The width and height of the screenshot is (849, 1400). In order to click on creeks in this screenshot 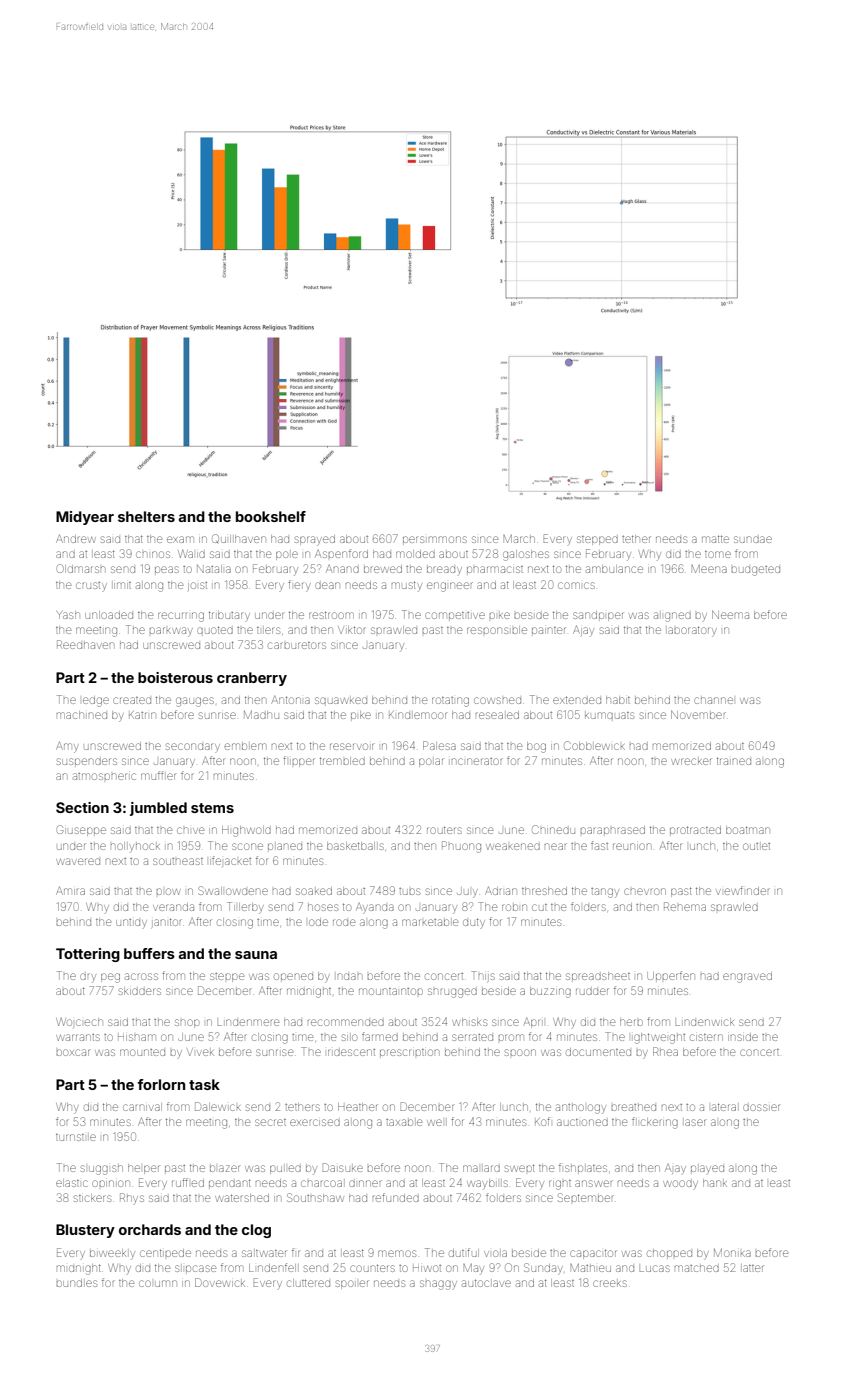, I will do `click(610, 1283)`.
